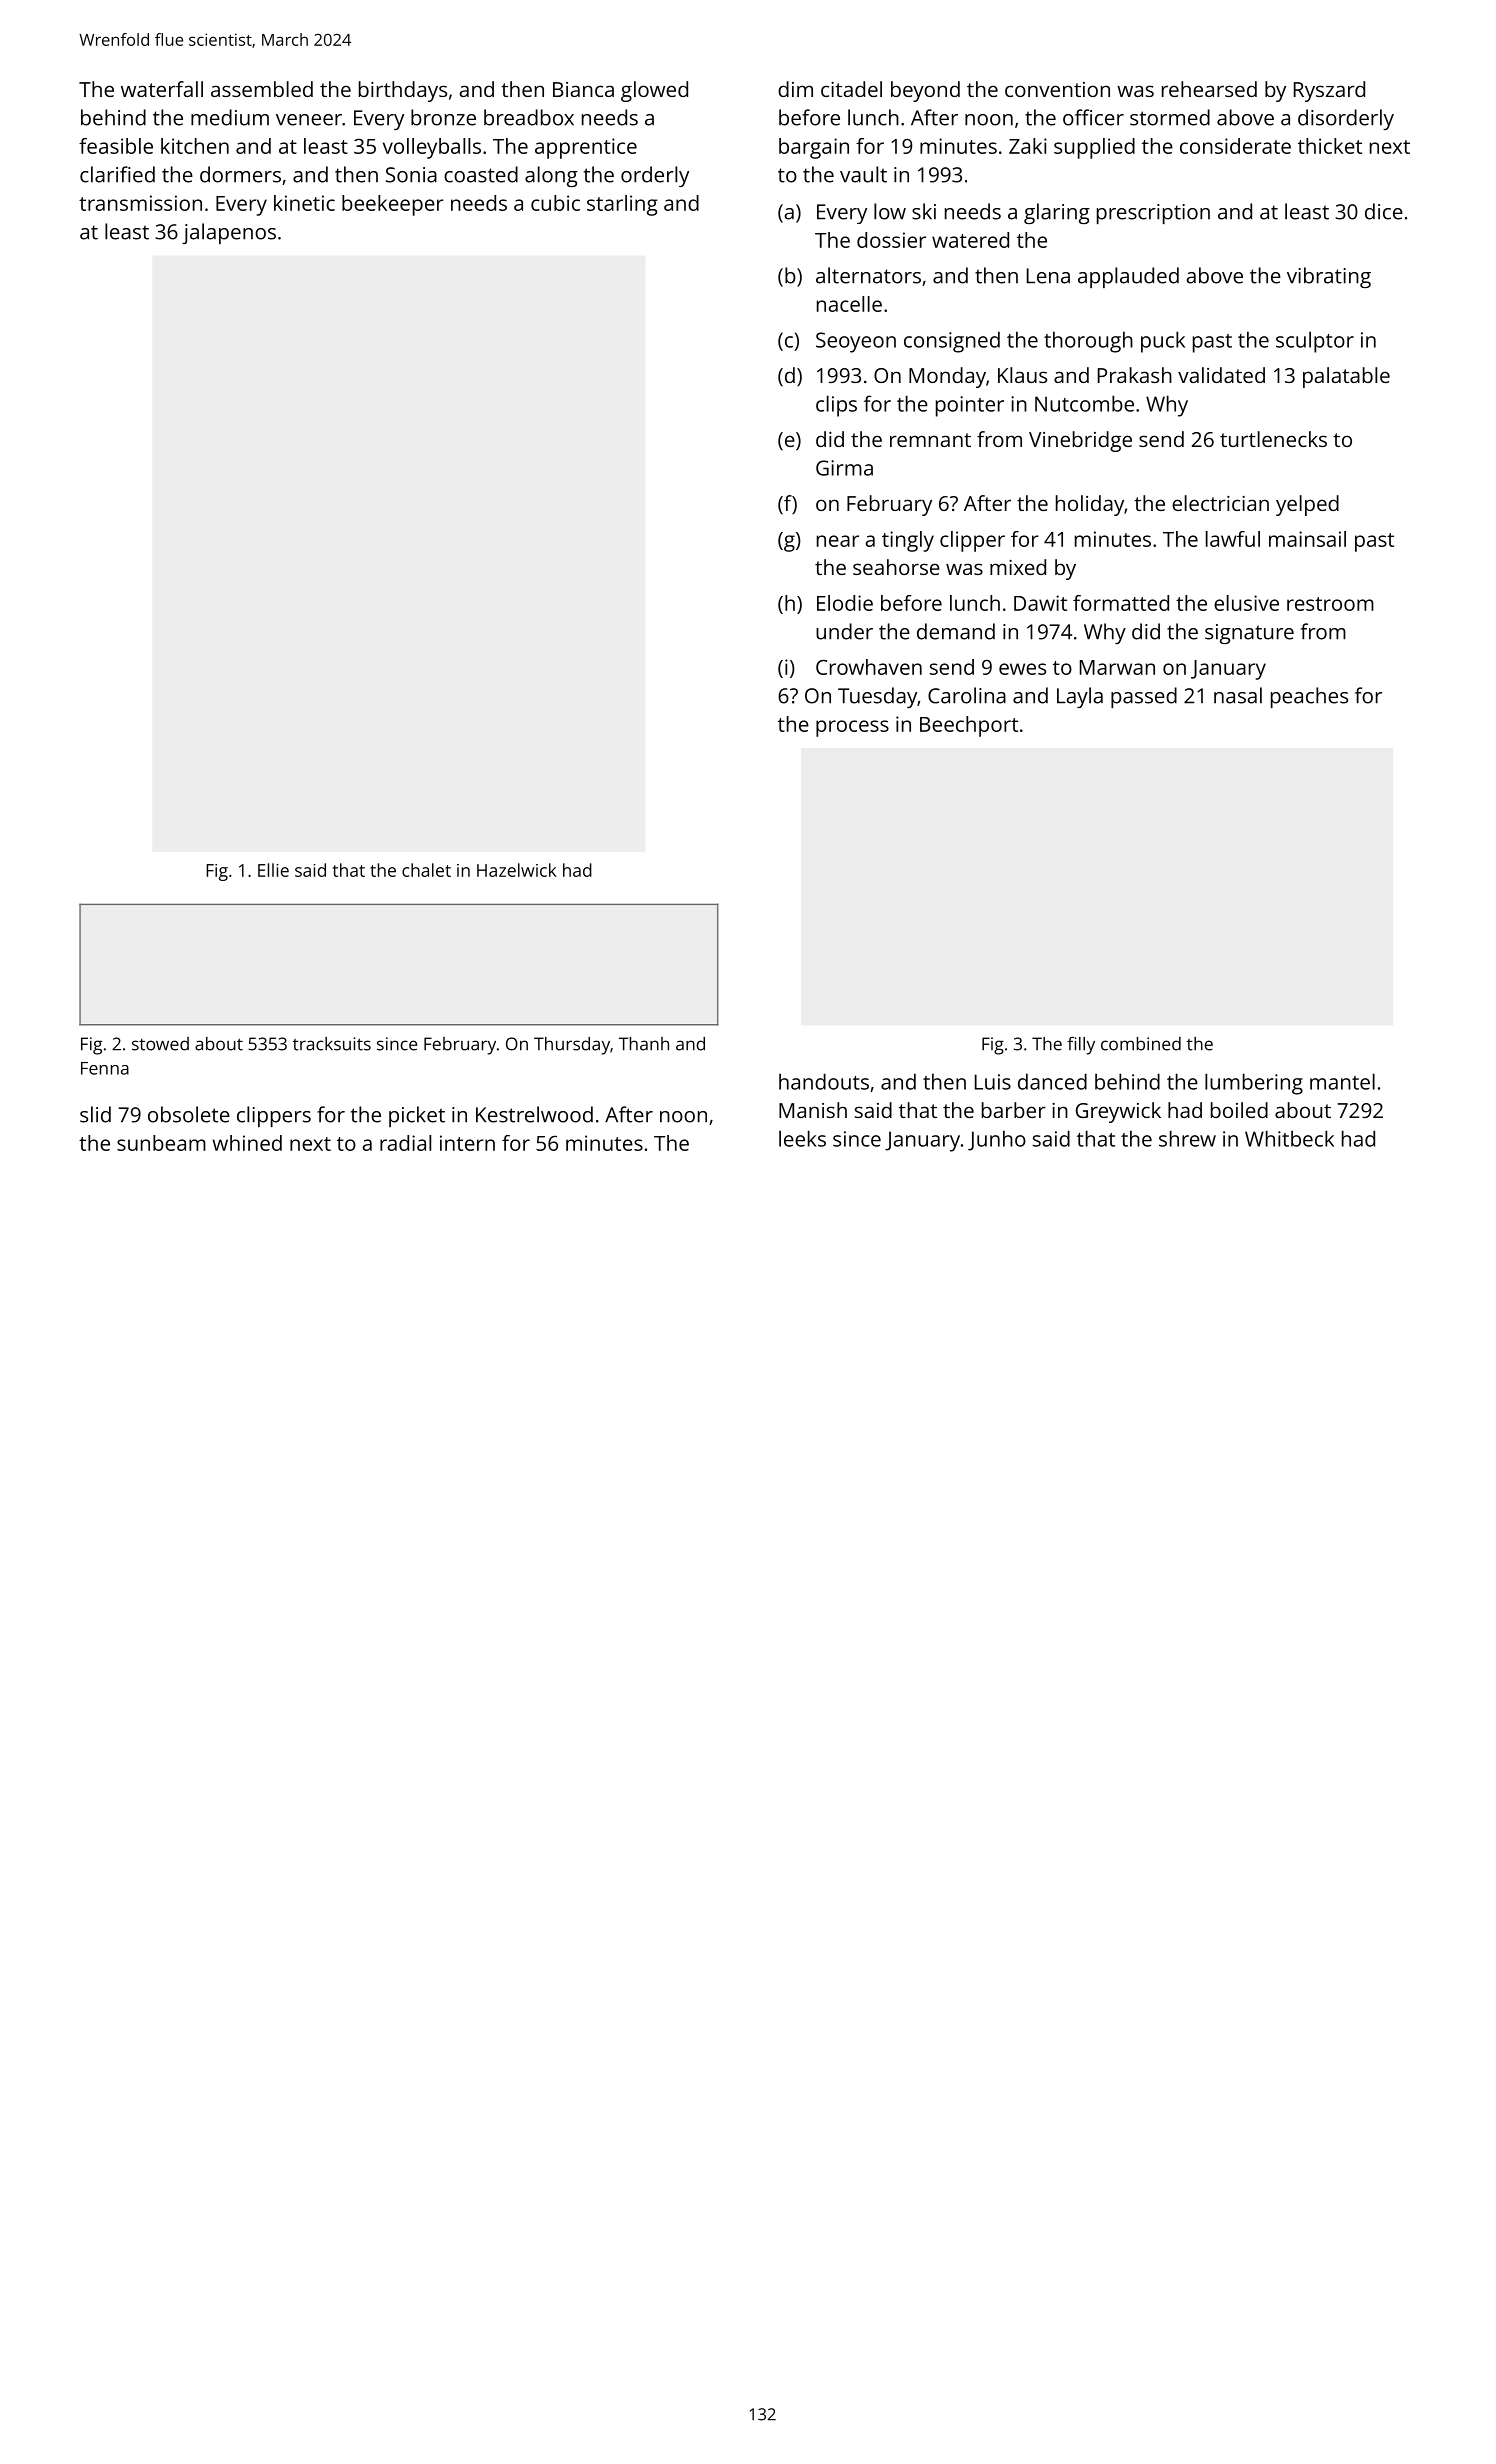 The width and height of the screenshot is (1496, 2464). I want to click on beyond, so click(925, 91).
